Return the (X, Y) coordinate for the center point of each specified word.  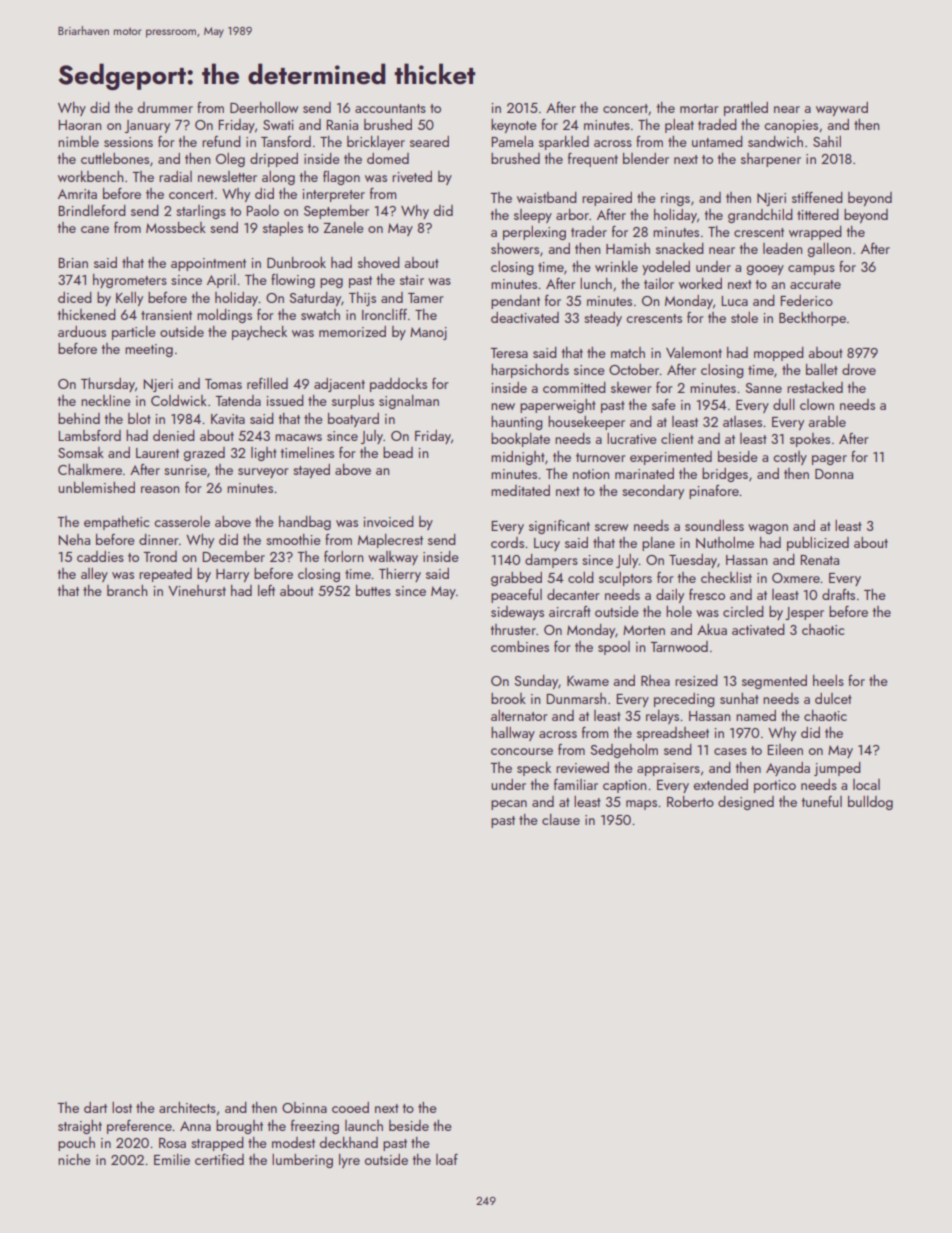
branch (127, 590)
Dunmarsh (576, 698)
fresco (707, 594)
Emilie (172, 1159)
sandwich (775, 141)
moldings (224, 316)
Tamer (426, 298)
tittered (818, 214)
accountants (390, 108)
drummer (165, 107)
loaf (447, 1159)
